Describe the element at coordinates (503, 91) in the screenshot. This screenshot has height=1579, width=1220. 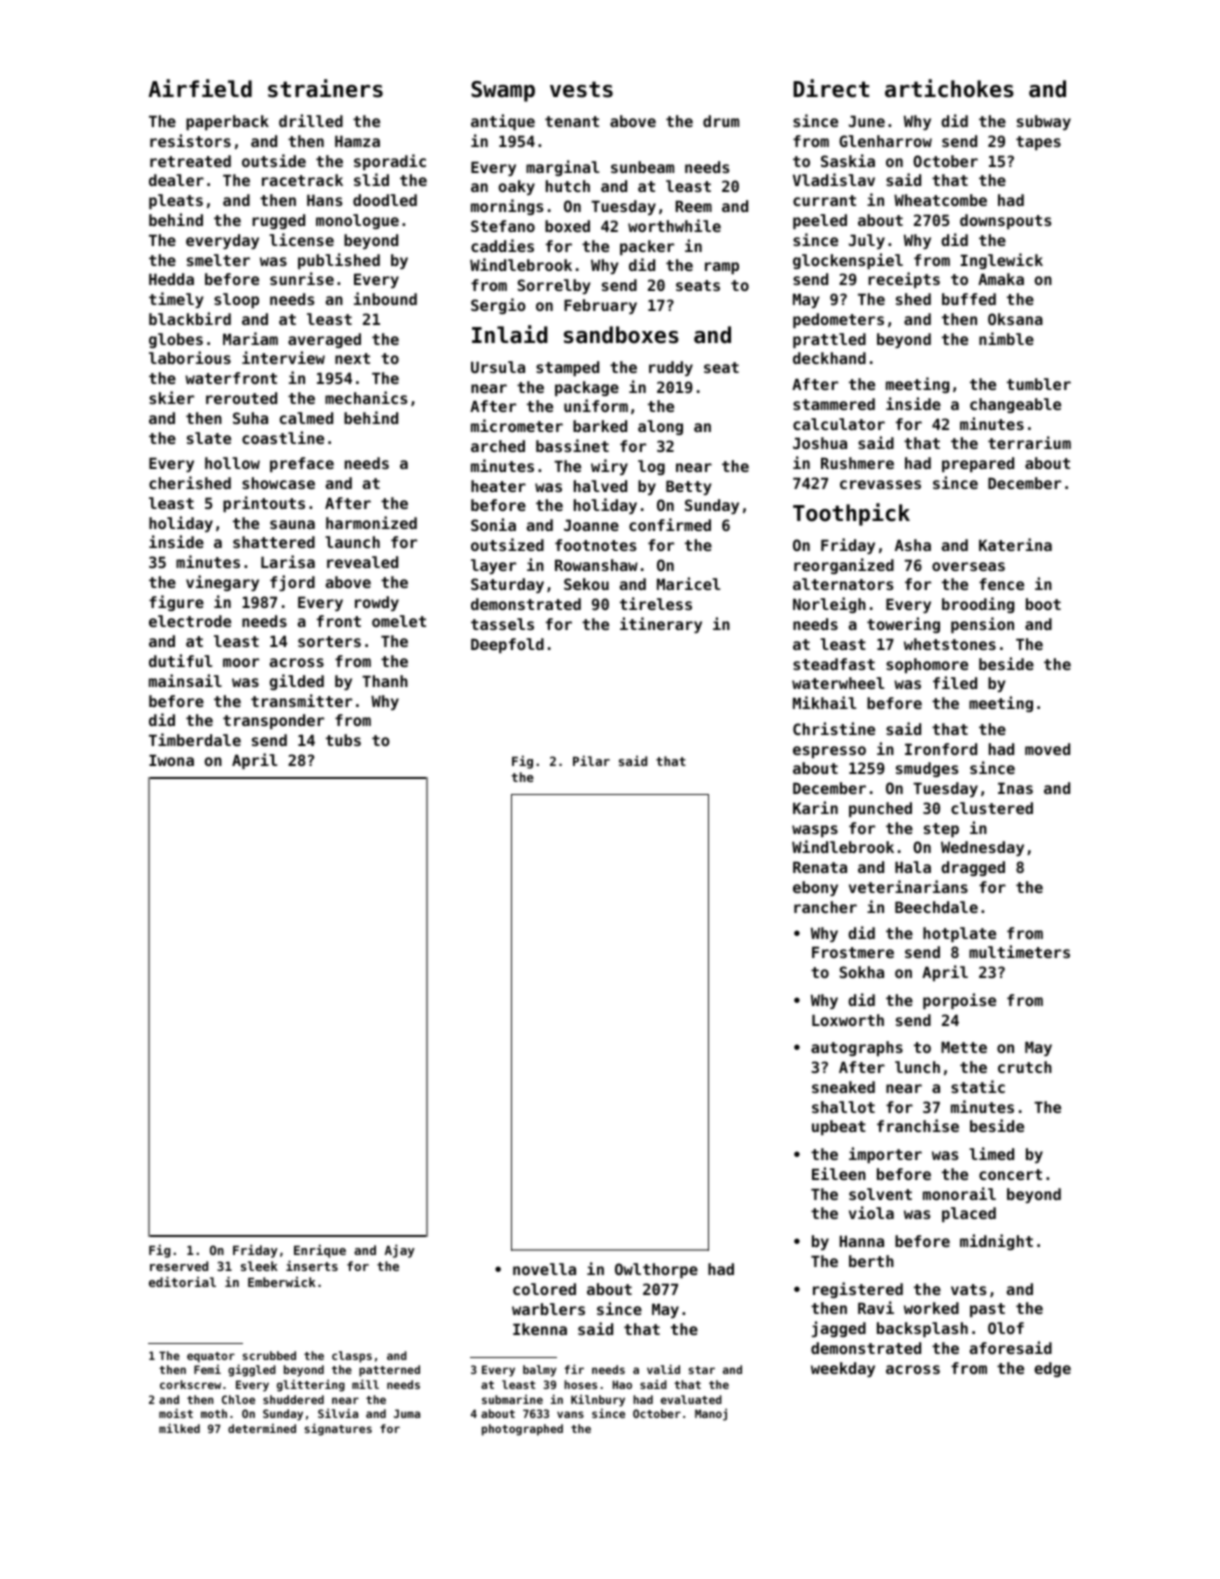
I see `Swamp` at that location.
